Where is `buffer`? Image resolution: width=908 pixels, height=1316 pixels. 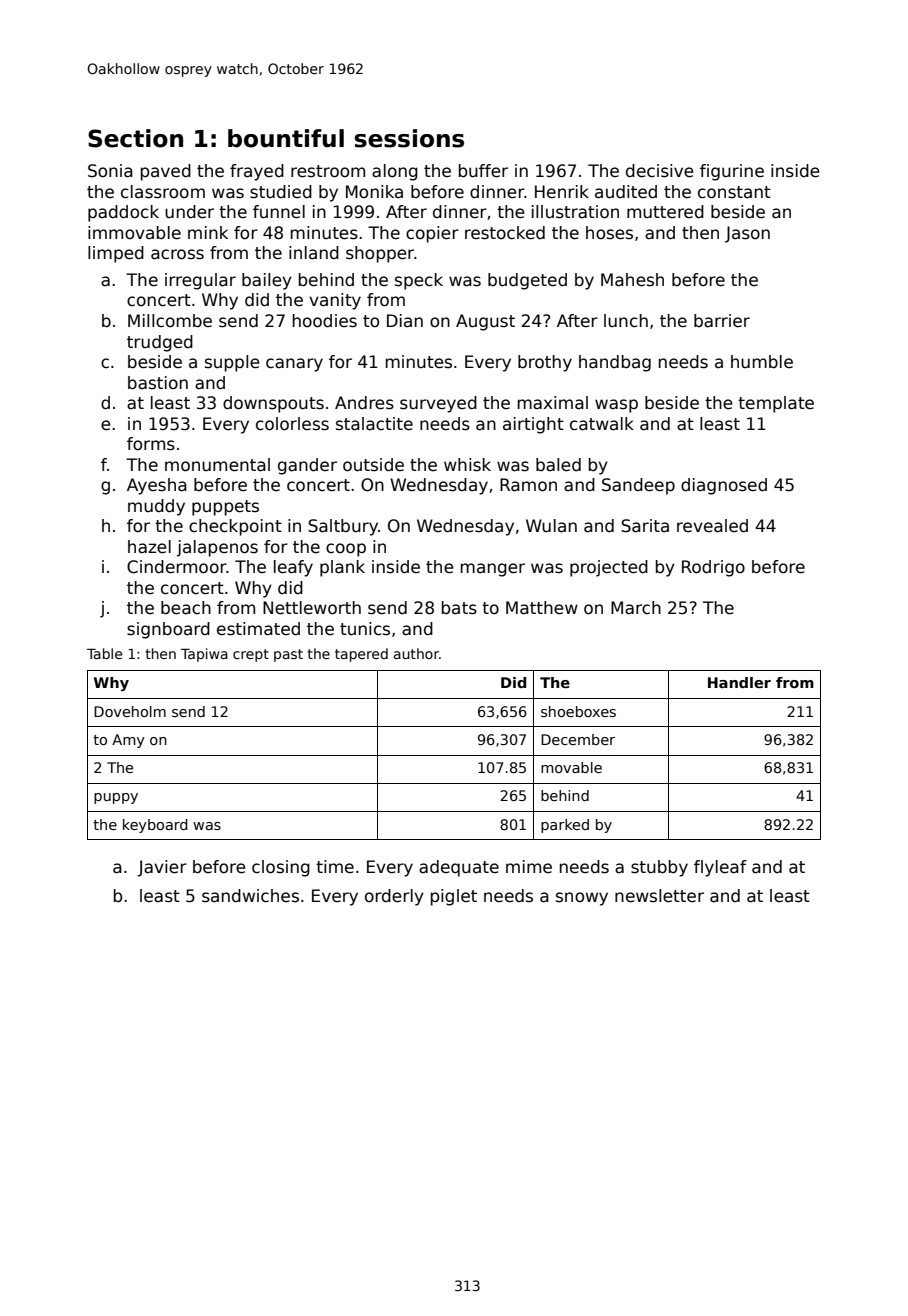 buffer is located at coordinates (483, 171).
